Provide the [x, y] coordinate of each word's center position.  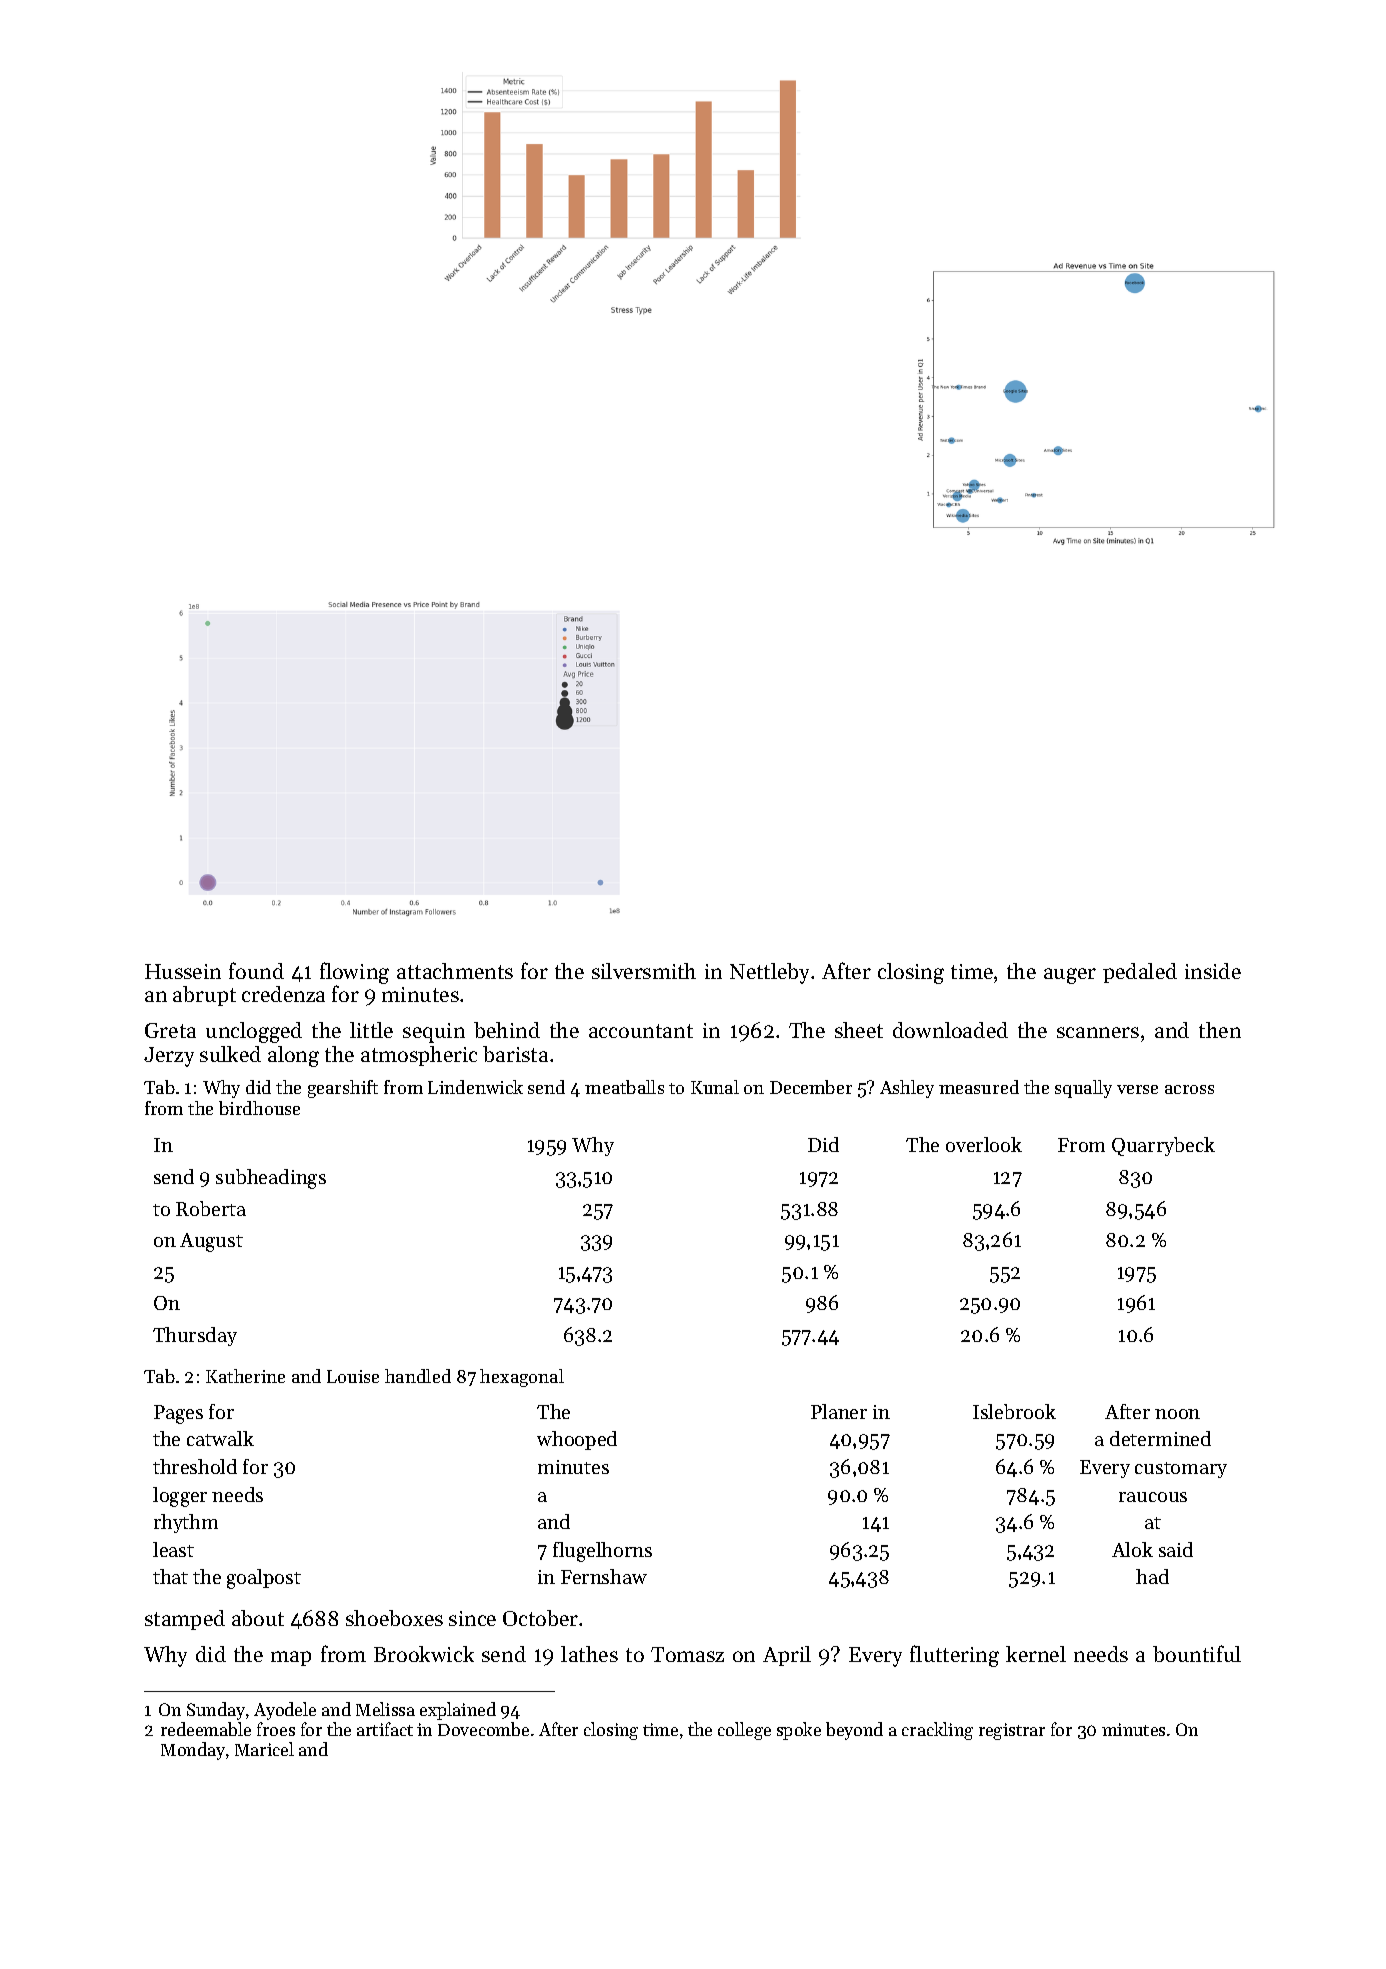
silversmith [644, 971]
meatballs [624, 1087]
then [1220, 1030]
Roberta [211, 1208]
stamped [185, 1620]
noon [1177, 1414]
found [256, 970]
